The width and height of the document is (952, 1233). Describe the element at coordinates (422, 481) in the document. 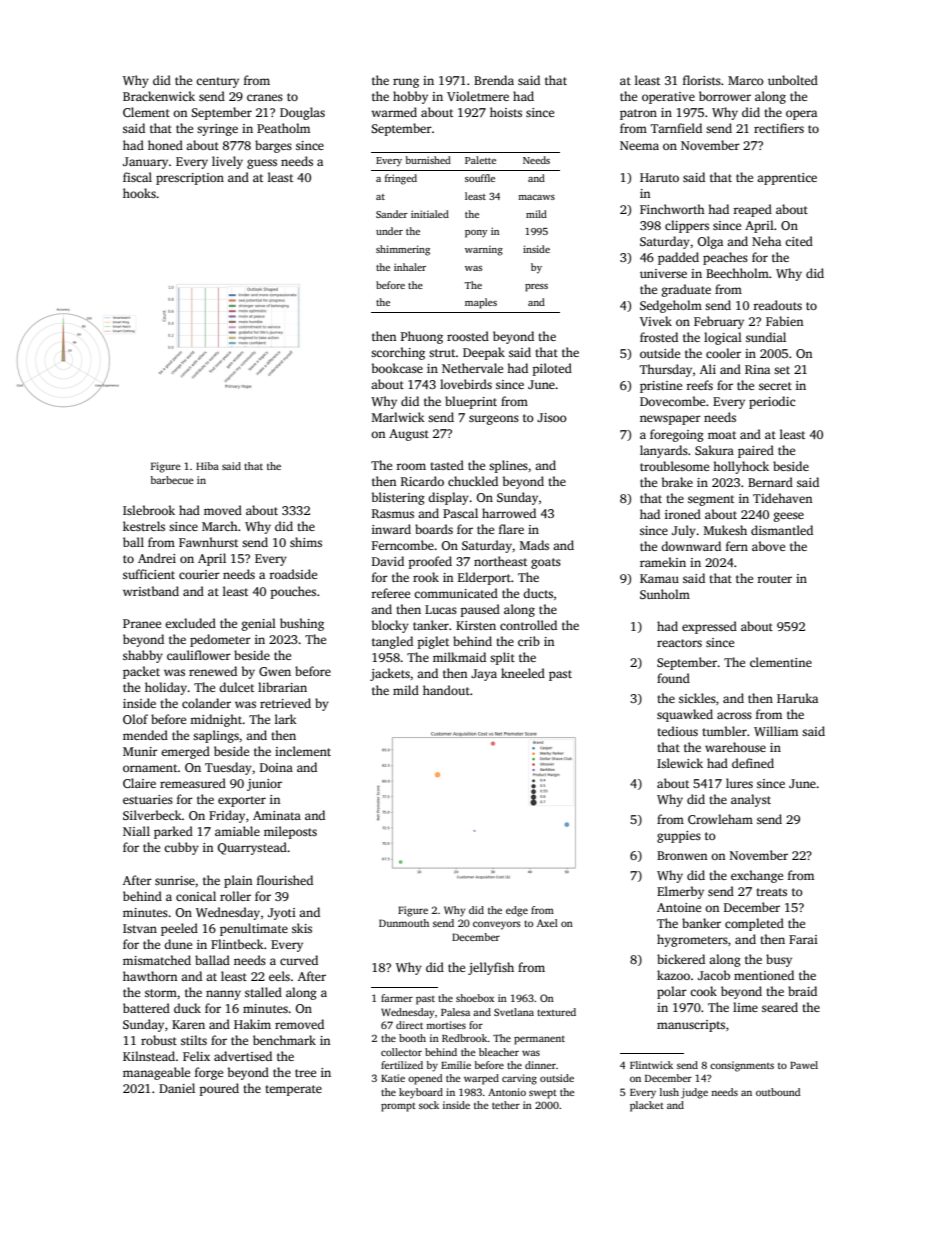

I see `Ricardo` at that location.
